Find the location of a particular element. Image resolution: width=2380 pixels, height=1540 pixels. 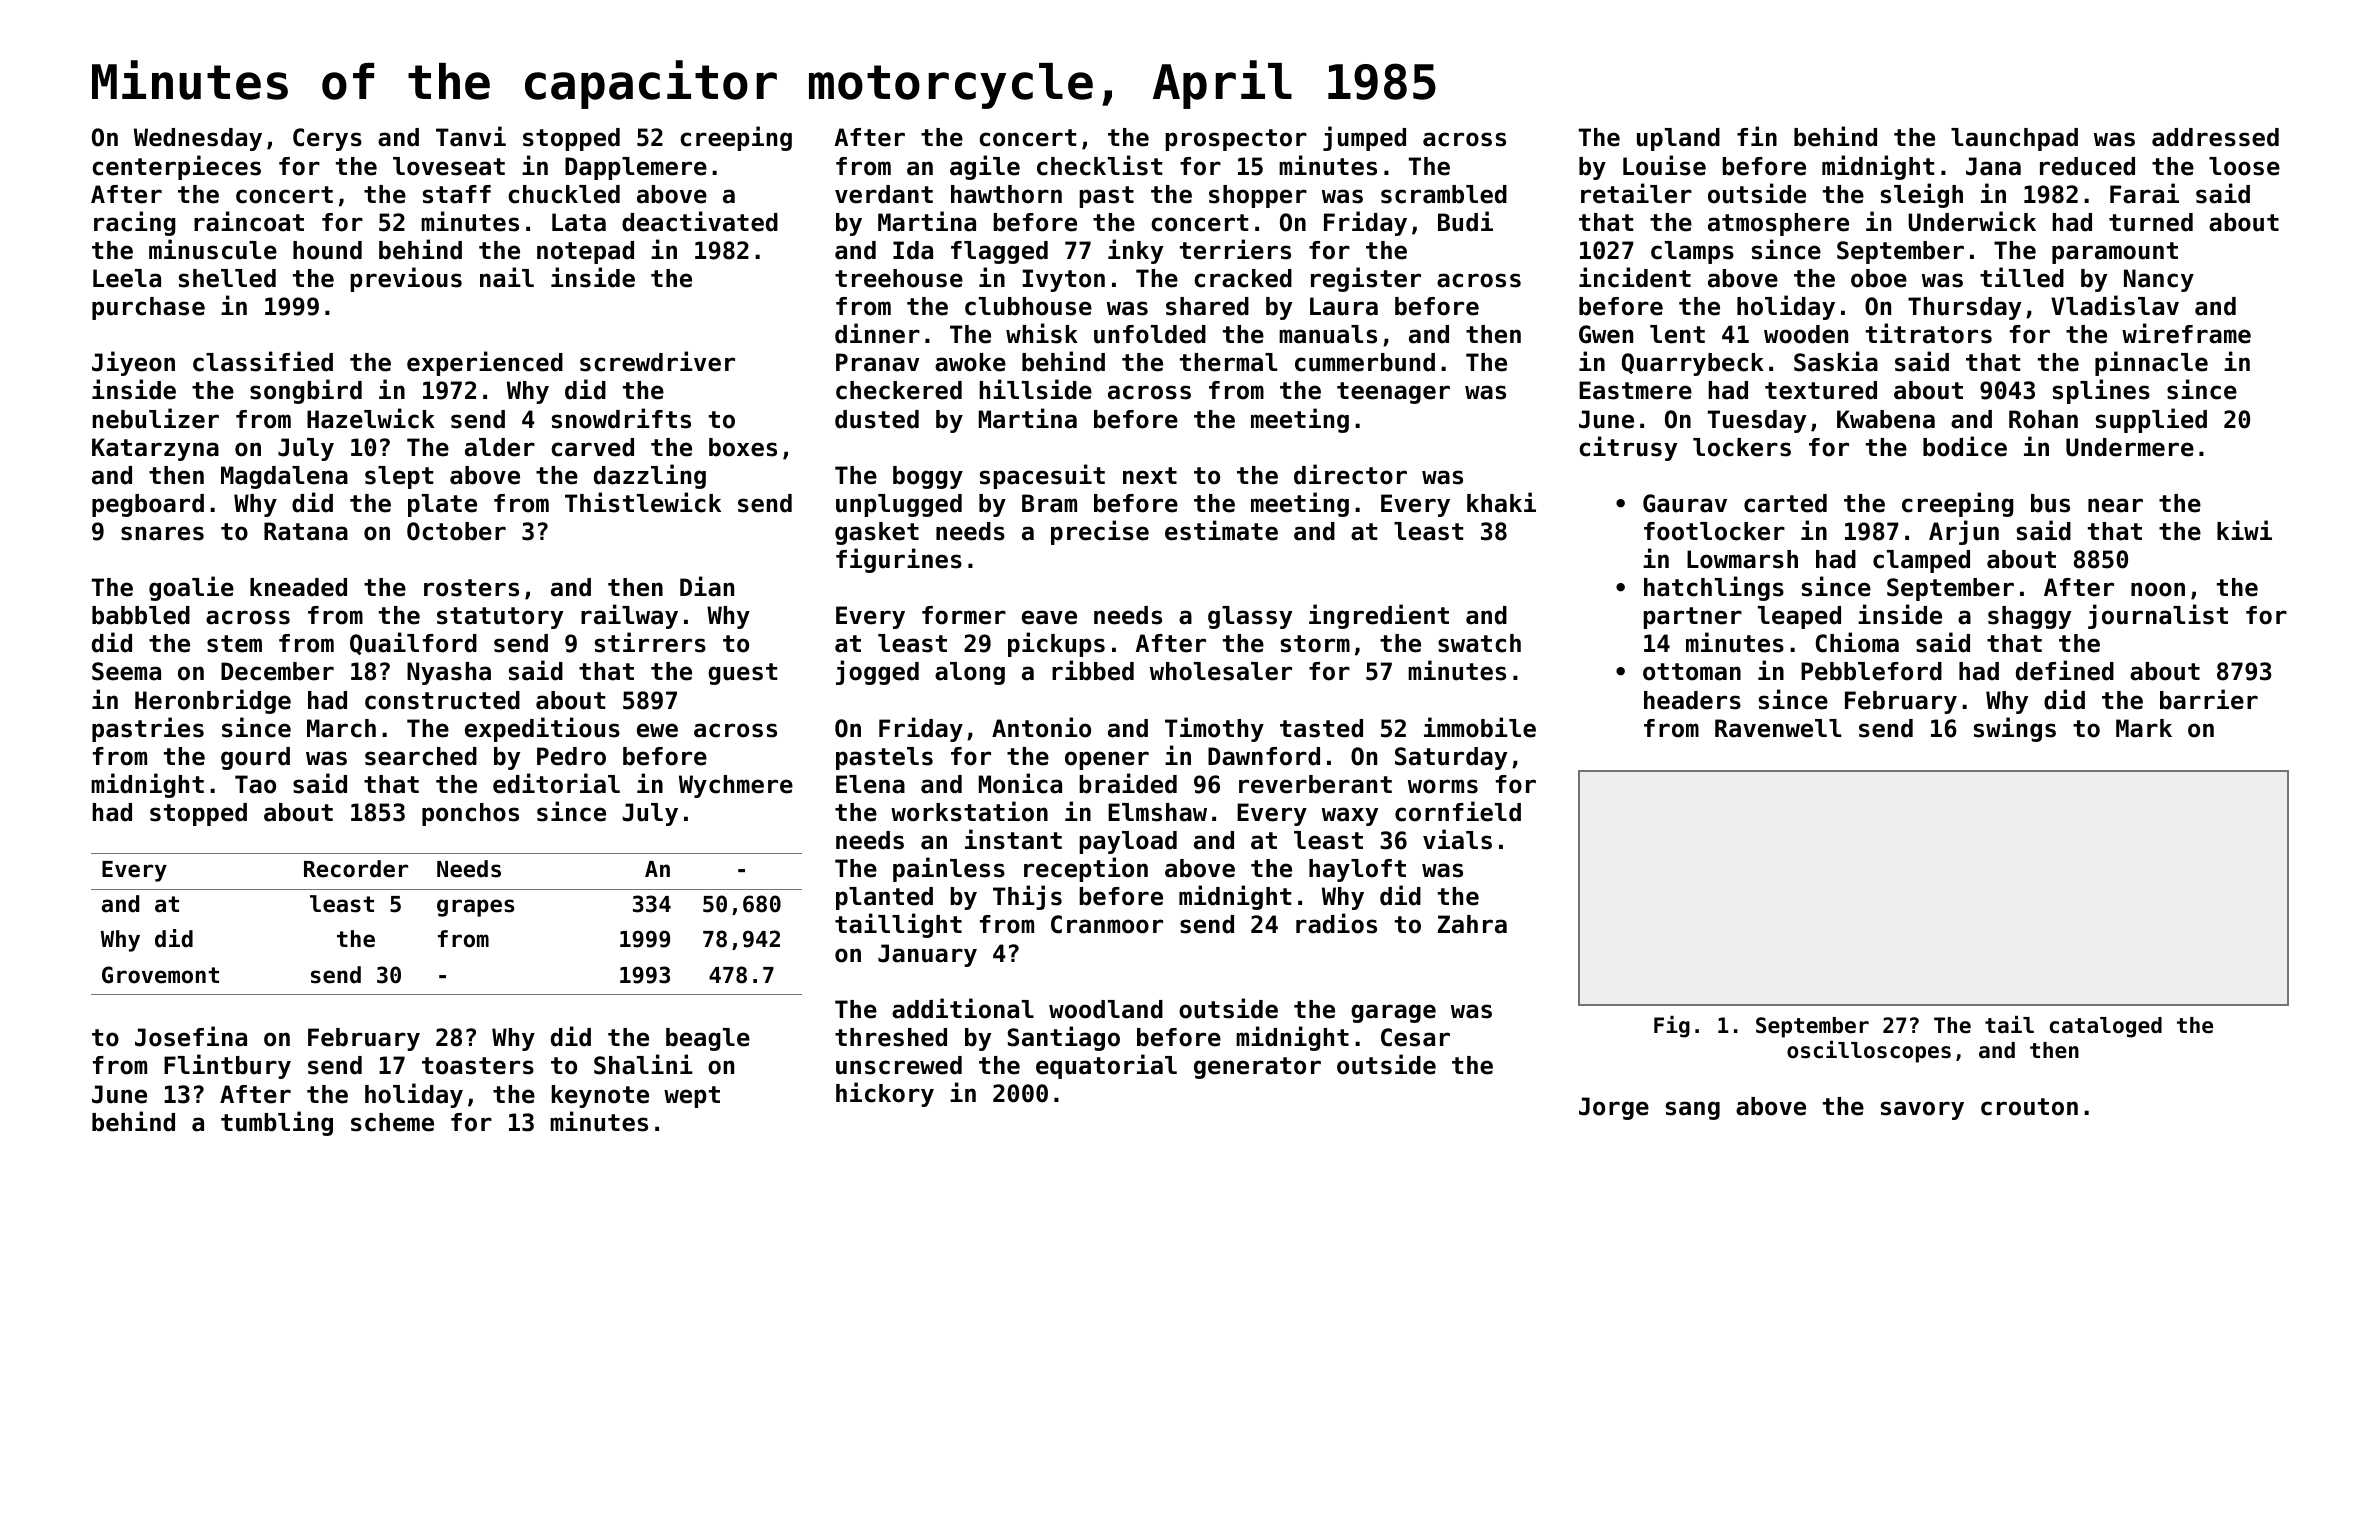

oscilloscopes is located at coordinates (1869, 1052).
